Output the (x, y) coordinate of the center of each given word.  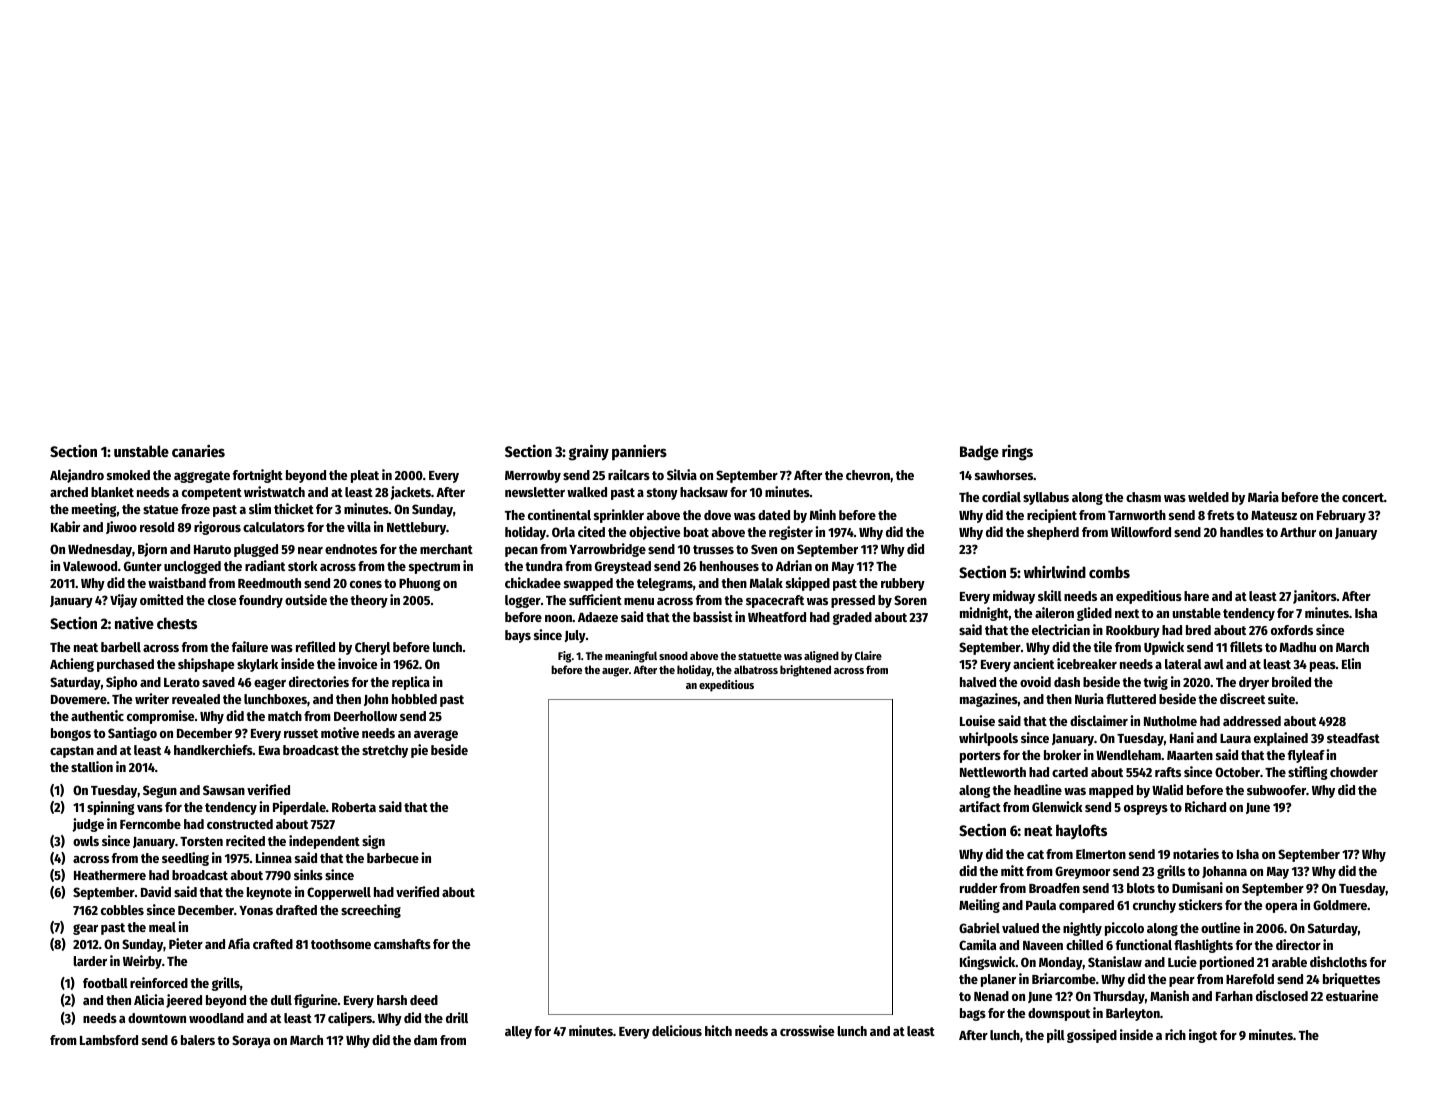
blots (1141, 888)
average (436, 735)
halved (978, 682)
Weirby (142, 962)
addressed (1252, 721)
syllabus (1046, 498)
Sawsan (224, 790)
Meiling (979, 906)
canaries (198, 451)
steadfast (1353, 738)
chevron (868, 475)
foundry (261, 601)
